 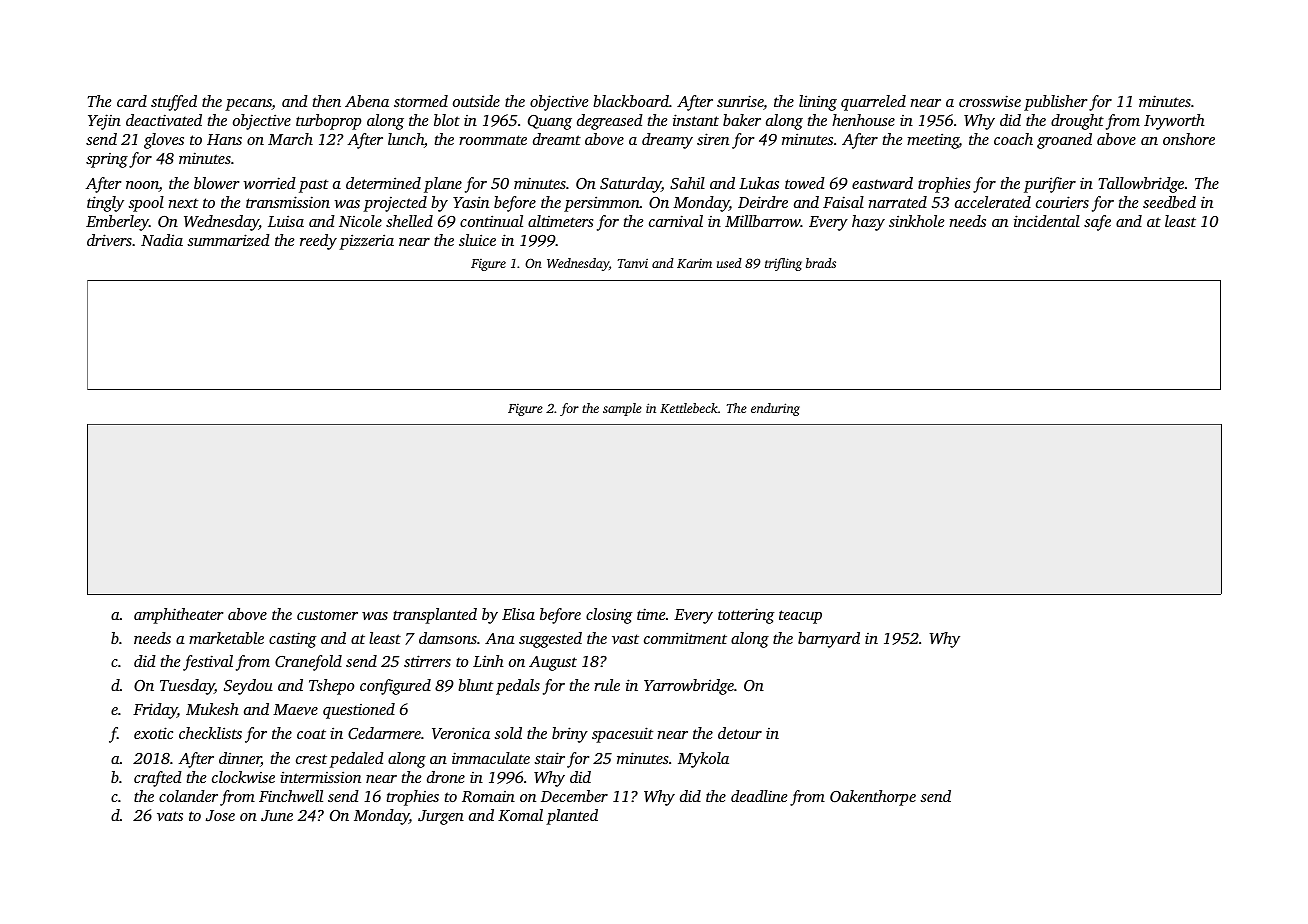 I want to click on towed, so click(x=805, y=183).
